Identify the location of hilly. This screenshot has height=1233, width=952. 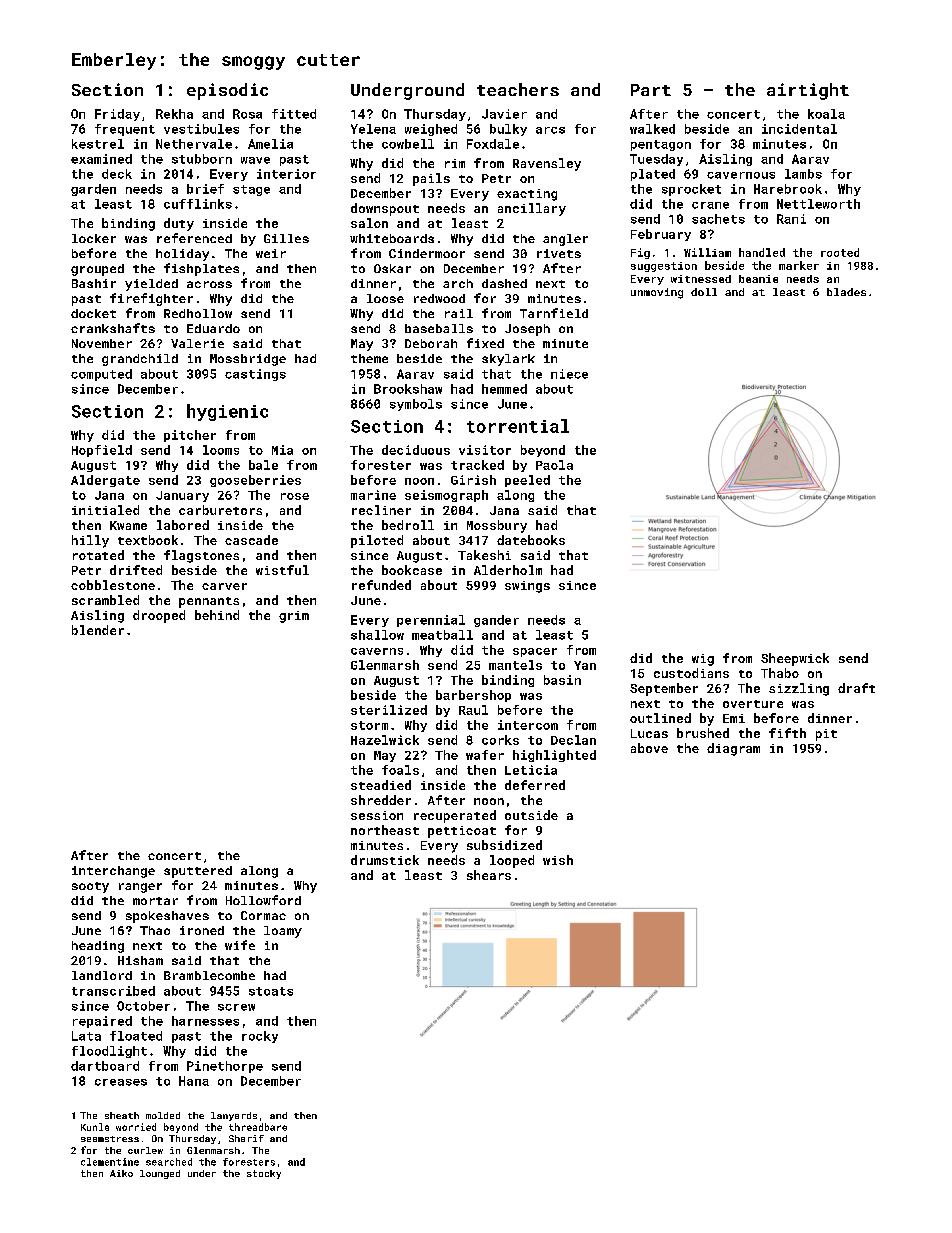
(90, 541).
